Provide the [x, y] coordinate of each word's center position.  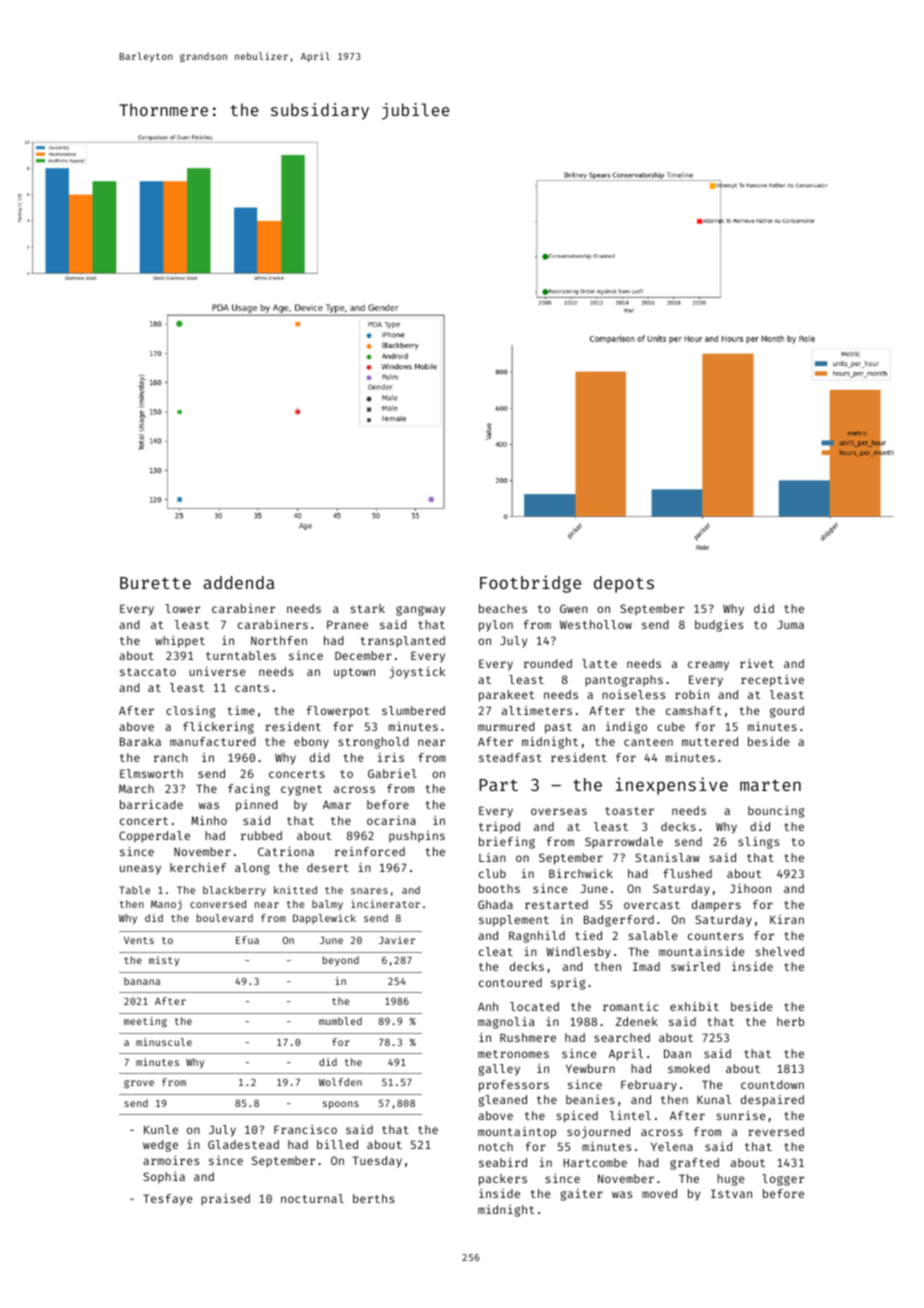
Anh [488, 1006]
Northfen [279, 640]
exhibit [694, 1006]
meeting [145, 1022]
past [558, 728]
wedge [160, 1146]
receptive [772, 681]
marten [770, 785]
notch [496, 1146]
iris [391, 757]
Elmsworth [151, 773]
